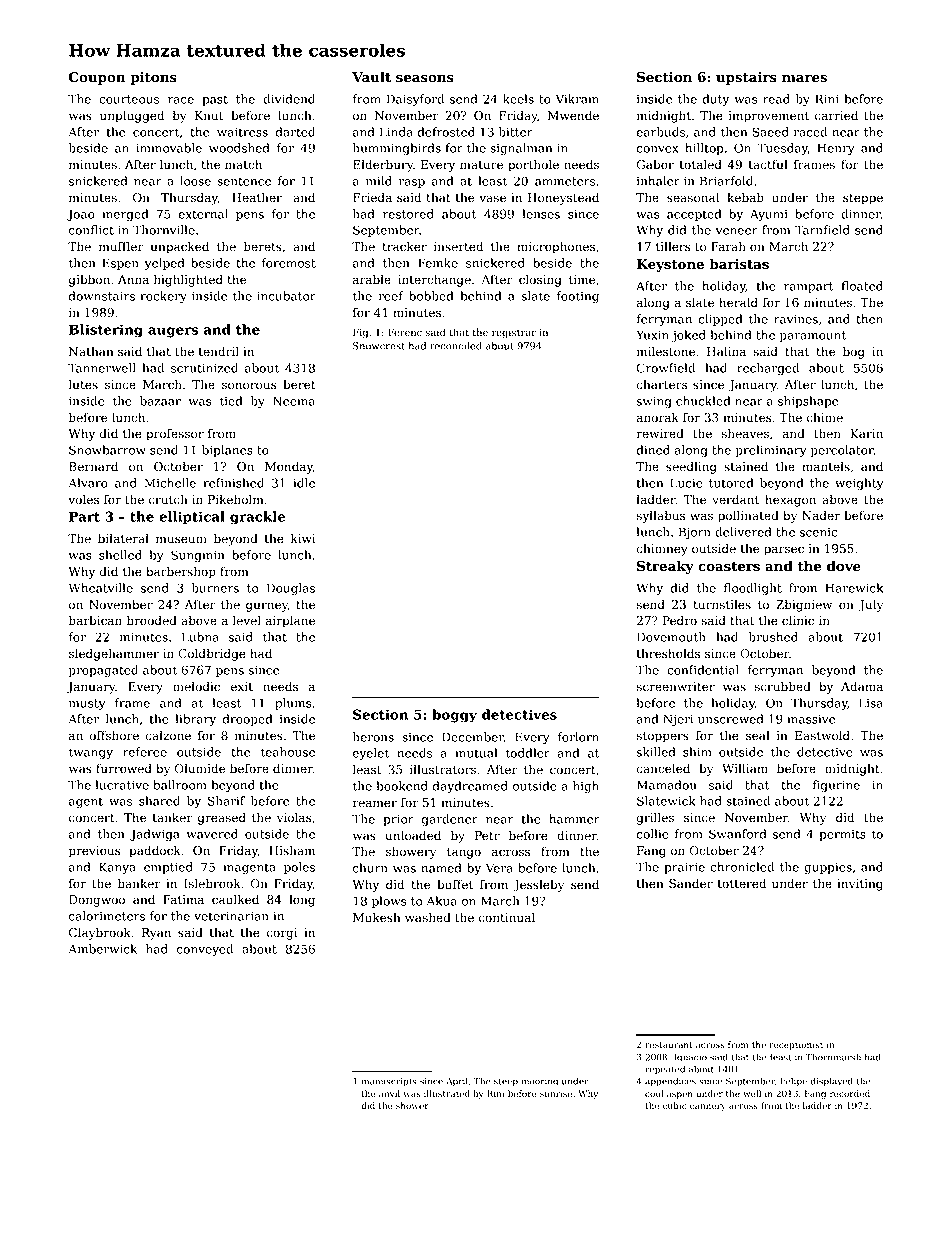 The image size is (952, 1233). What do you see at coordinates (859, 484) in the page?
I see `weighty` at bounding box center [859, 484].
